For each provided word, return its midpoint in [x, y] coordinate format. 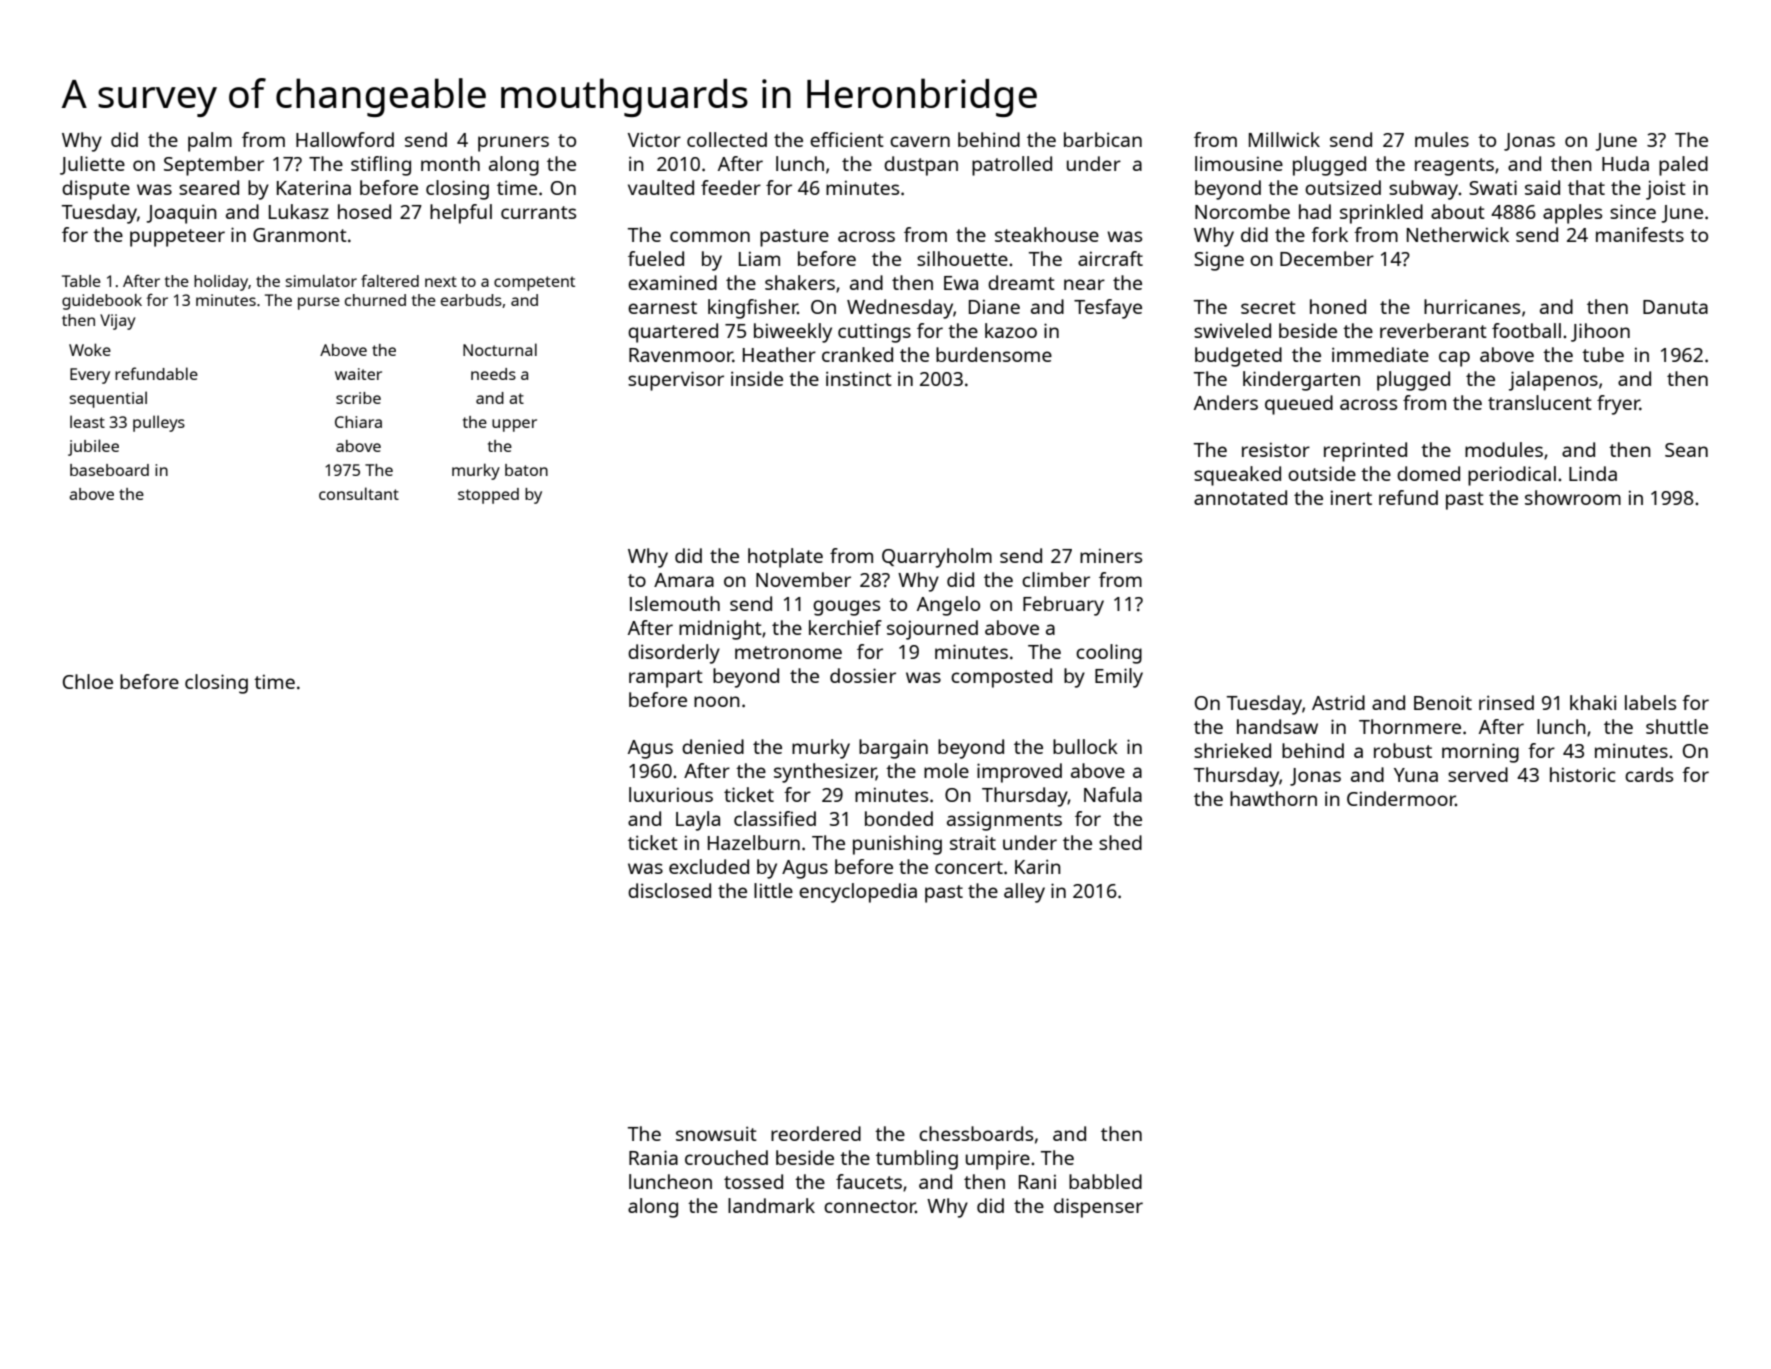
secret [1268, 307]
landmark [771, 1205]
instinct [859, 378]
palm [210, 142]
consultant [359, 493]
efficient [847, 139]
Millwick [1284, 139]
